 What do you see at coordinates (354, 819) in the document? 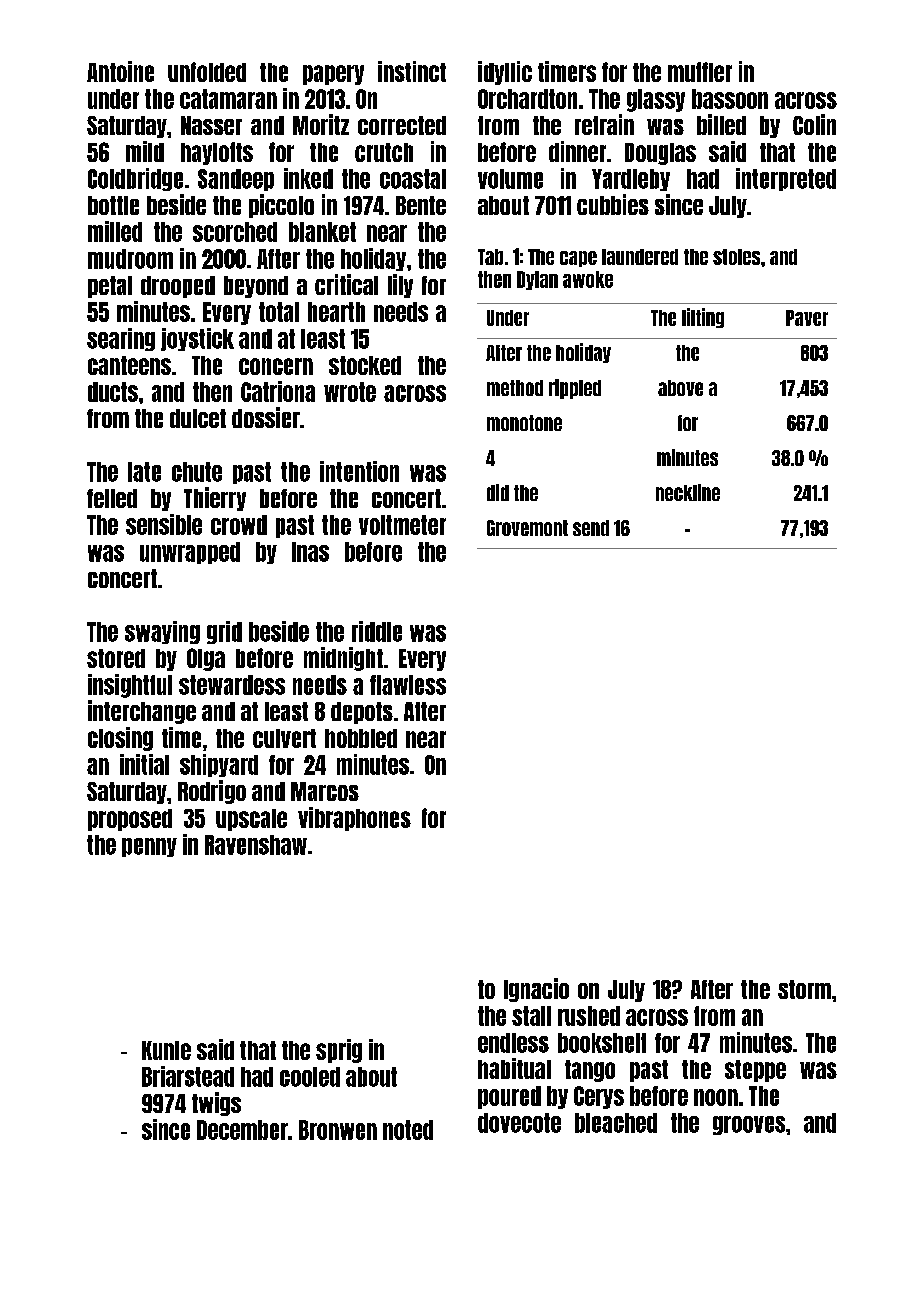
I see `vibraphones` at bounding box center [354, 819].
